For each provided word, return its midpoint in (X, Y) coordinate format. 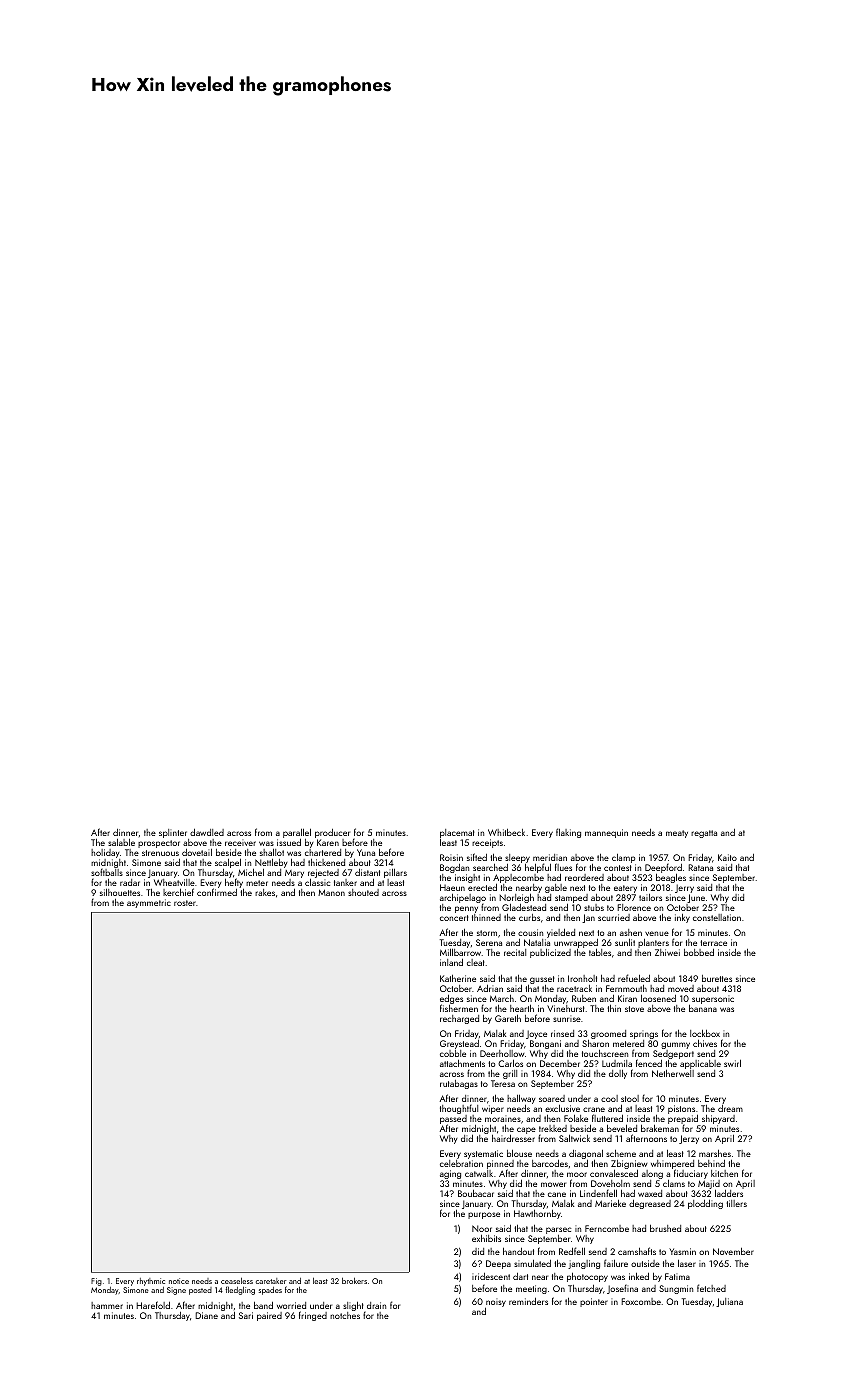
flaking (568, 833)
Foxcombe (641, 1301)
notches (345, 1315)
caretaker (271, 1281)
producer (332, 833)
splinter (173, 833)
